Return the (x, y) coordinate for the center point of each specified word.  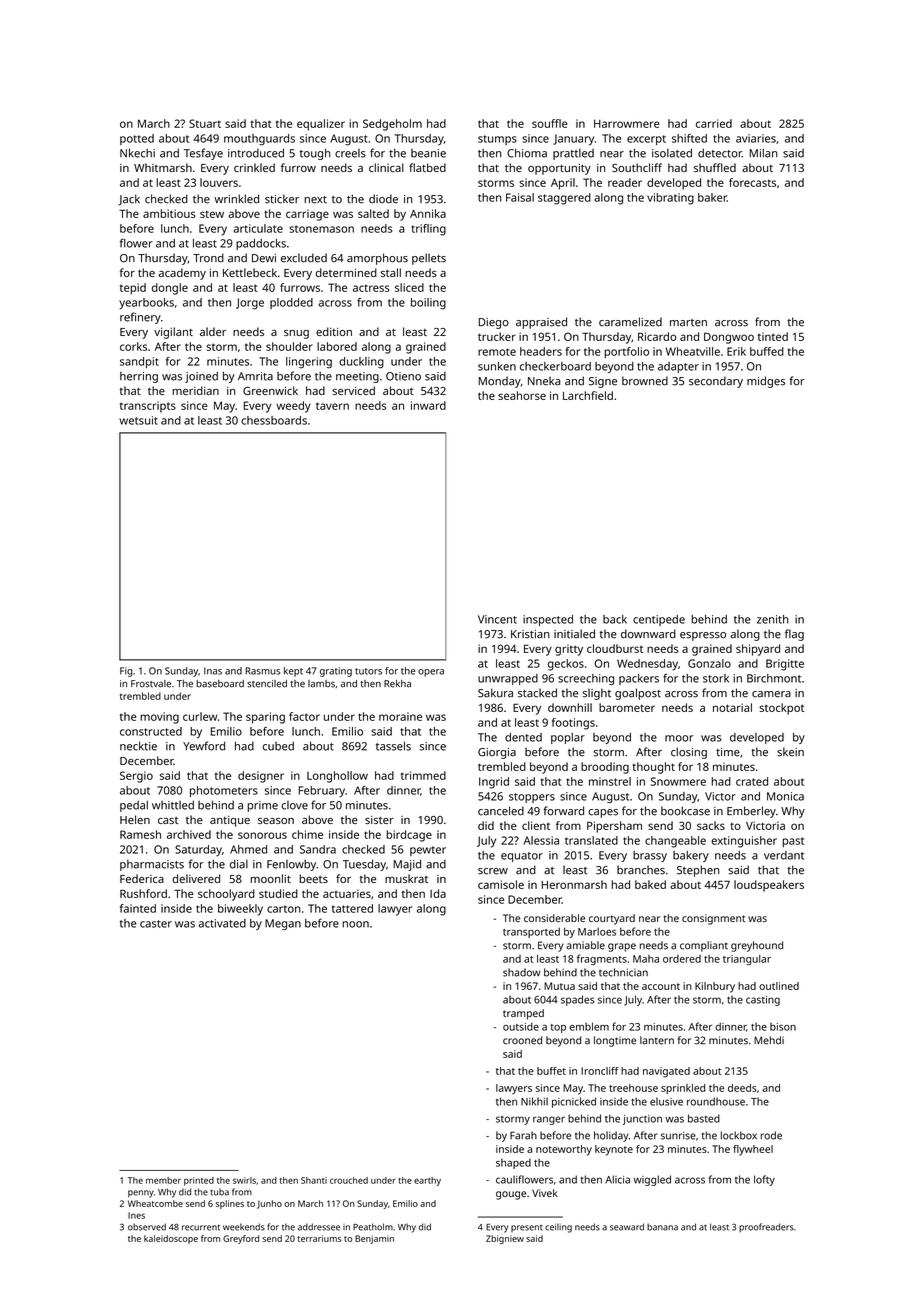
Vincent (497, 619)
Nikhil (534, 1101)
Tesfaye (203, 154)
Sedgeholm (392, 125)
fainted (138, 908)
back (615, 619)
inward (428, 405)
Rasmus (262, 671)
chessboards (274, 420)
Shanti (314, 1180)
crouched (349, 1180)
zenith (773, 619)
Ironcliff (600, 1071)
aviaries (756, 138)
